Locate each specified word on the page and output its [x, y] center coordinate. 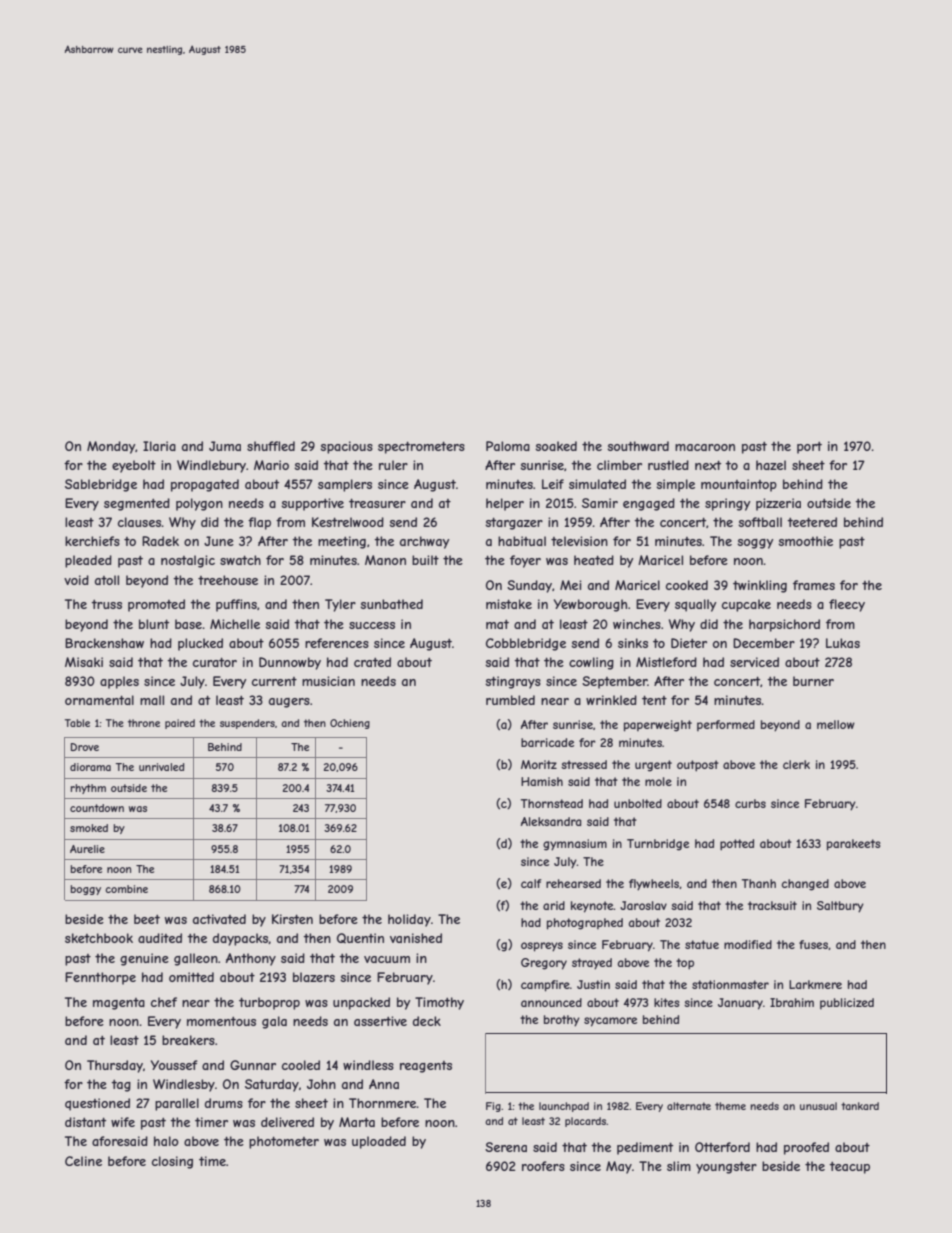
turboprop [269, 1003]
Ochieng [350, 724]
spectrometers [421, 447]
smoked [89, 828]
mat [497, 624]
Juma [225, 446]
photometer [284, 1142]
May [619, 1167]
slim [679, 1166]
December [764, 643]
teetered [812, 522]
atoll [107, 580]
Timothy [439, 1003]
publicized [847, 1003]
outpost [698, 766]
